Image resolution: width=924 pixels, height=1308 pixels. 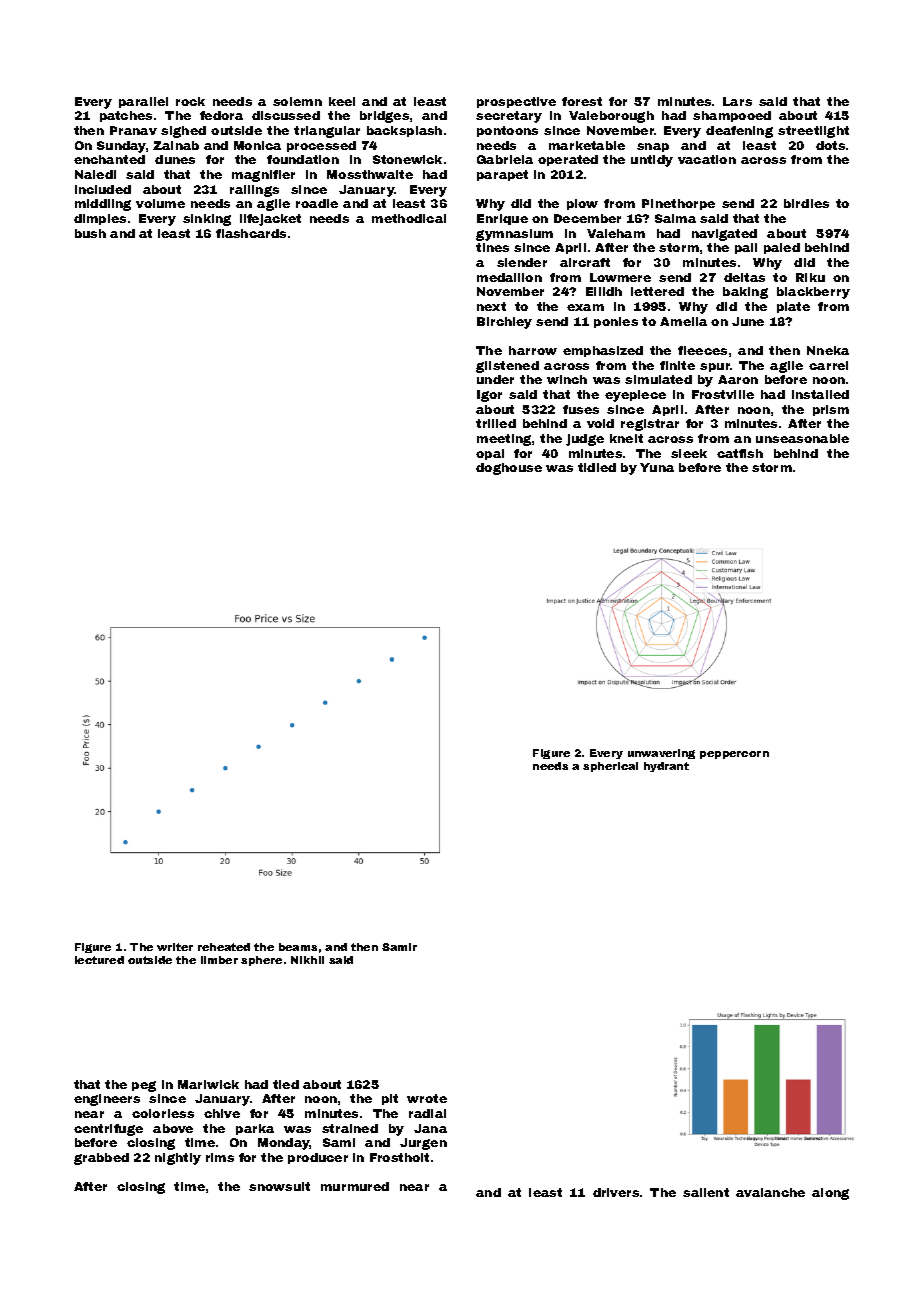 What do you see at coordinates (99, 960) in the document?
I see `lectured` at bounding box center [99, 960].
